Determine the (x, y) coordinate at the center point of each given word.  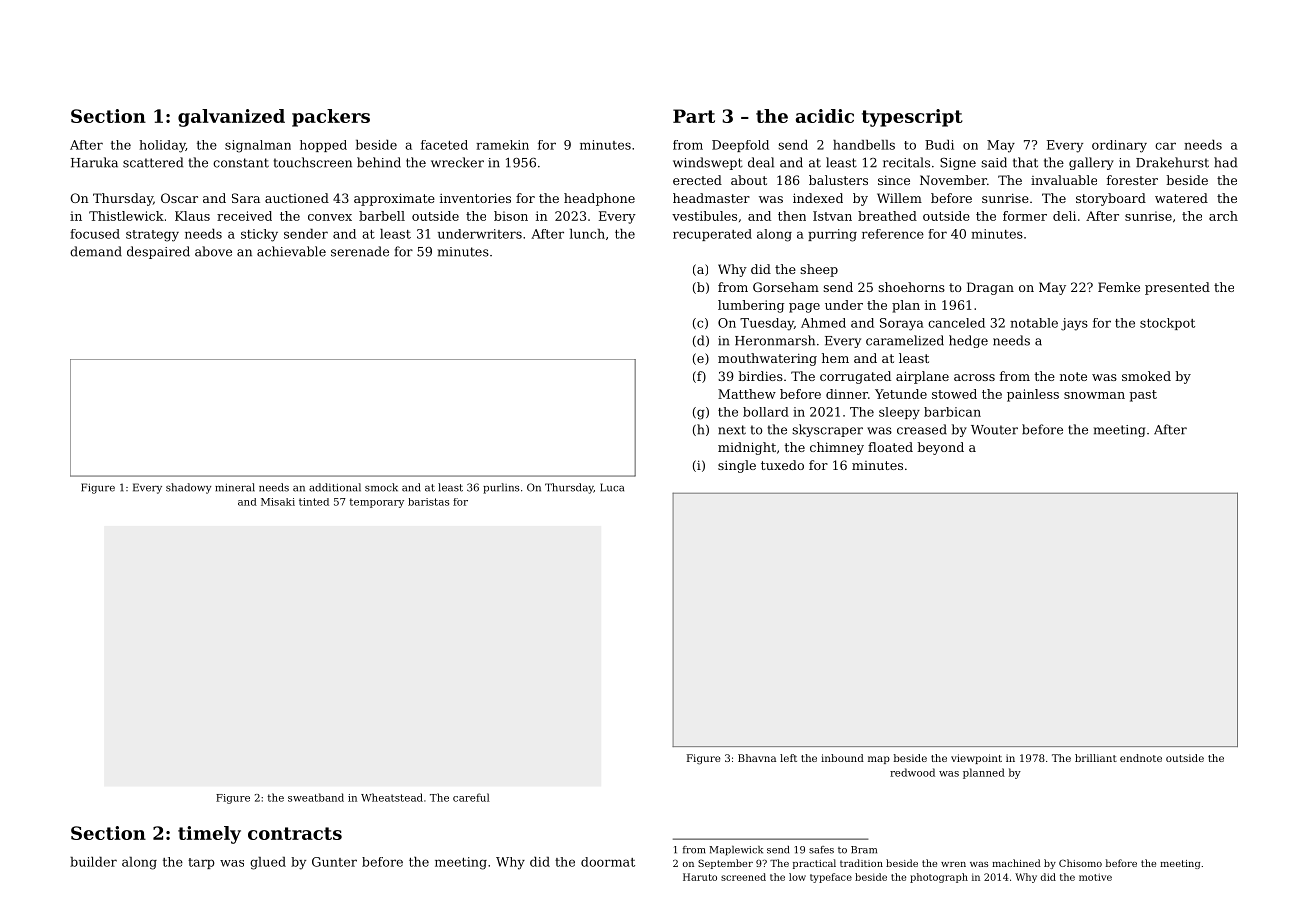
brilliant (1096, 758)
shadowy (188, 488)
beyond (941, 448)
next (732, 430)
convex (330, 217)
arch (1223, 216)
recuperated (712, 235)
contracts (295, 833)
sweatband (316, 797)
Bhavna (757, 758)
